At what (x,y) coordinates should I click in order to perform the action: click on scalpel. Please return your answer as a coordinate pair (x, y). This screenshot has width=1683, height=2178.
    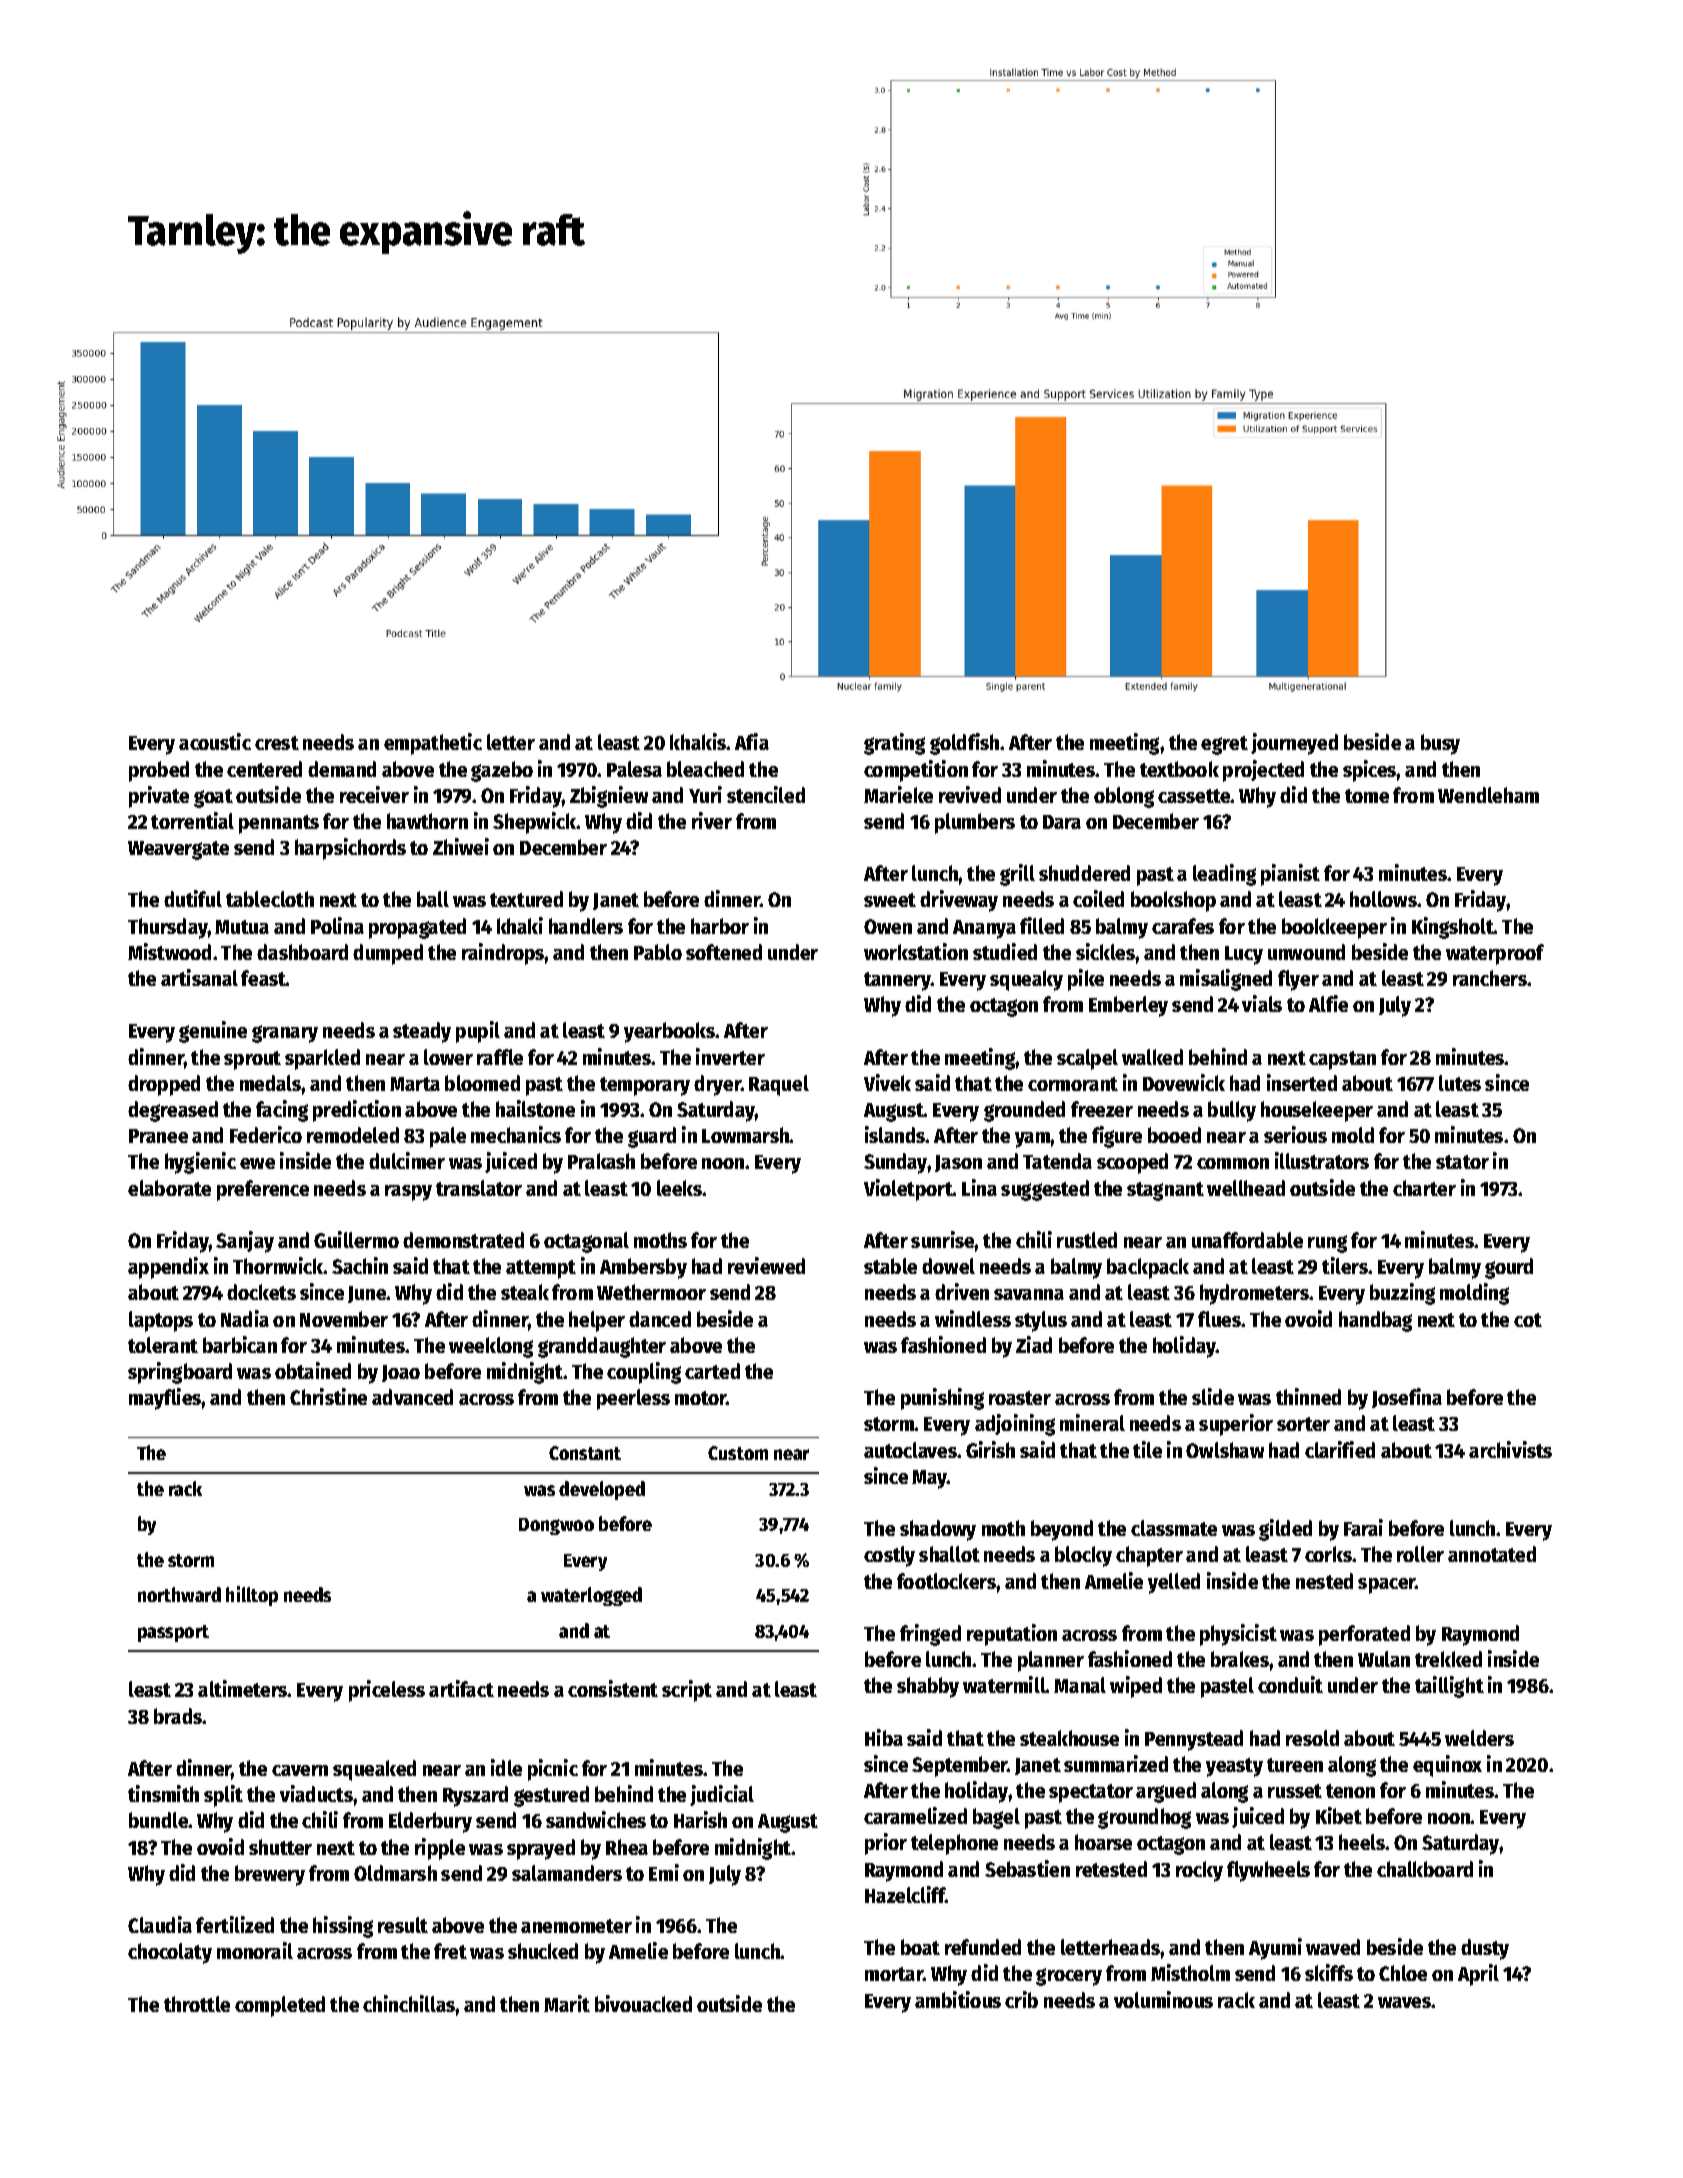
    Looking at the image, I should click on (1087, 1059).
